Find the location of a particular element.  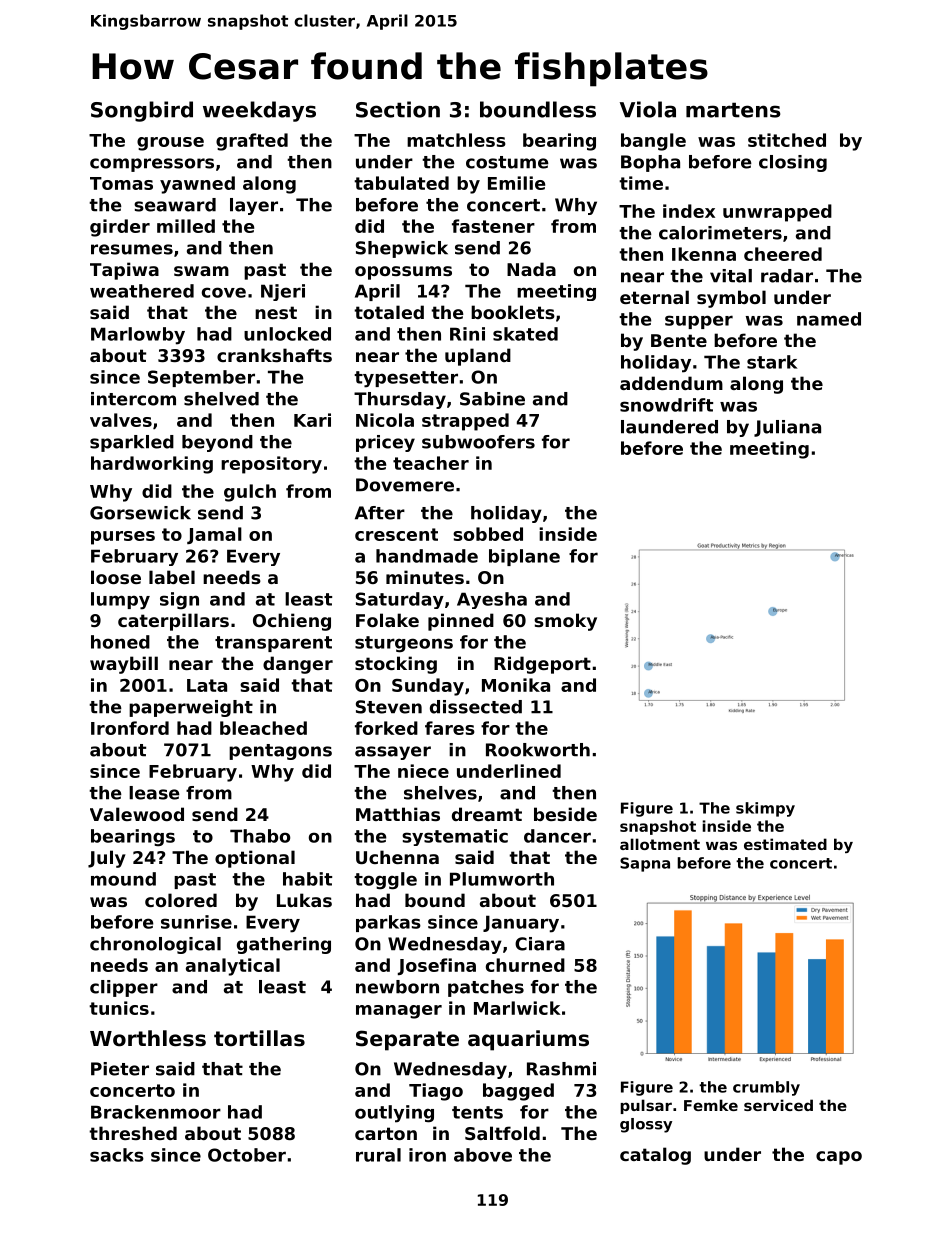

Ridgeport is located at coordinates (542, 665).
